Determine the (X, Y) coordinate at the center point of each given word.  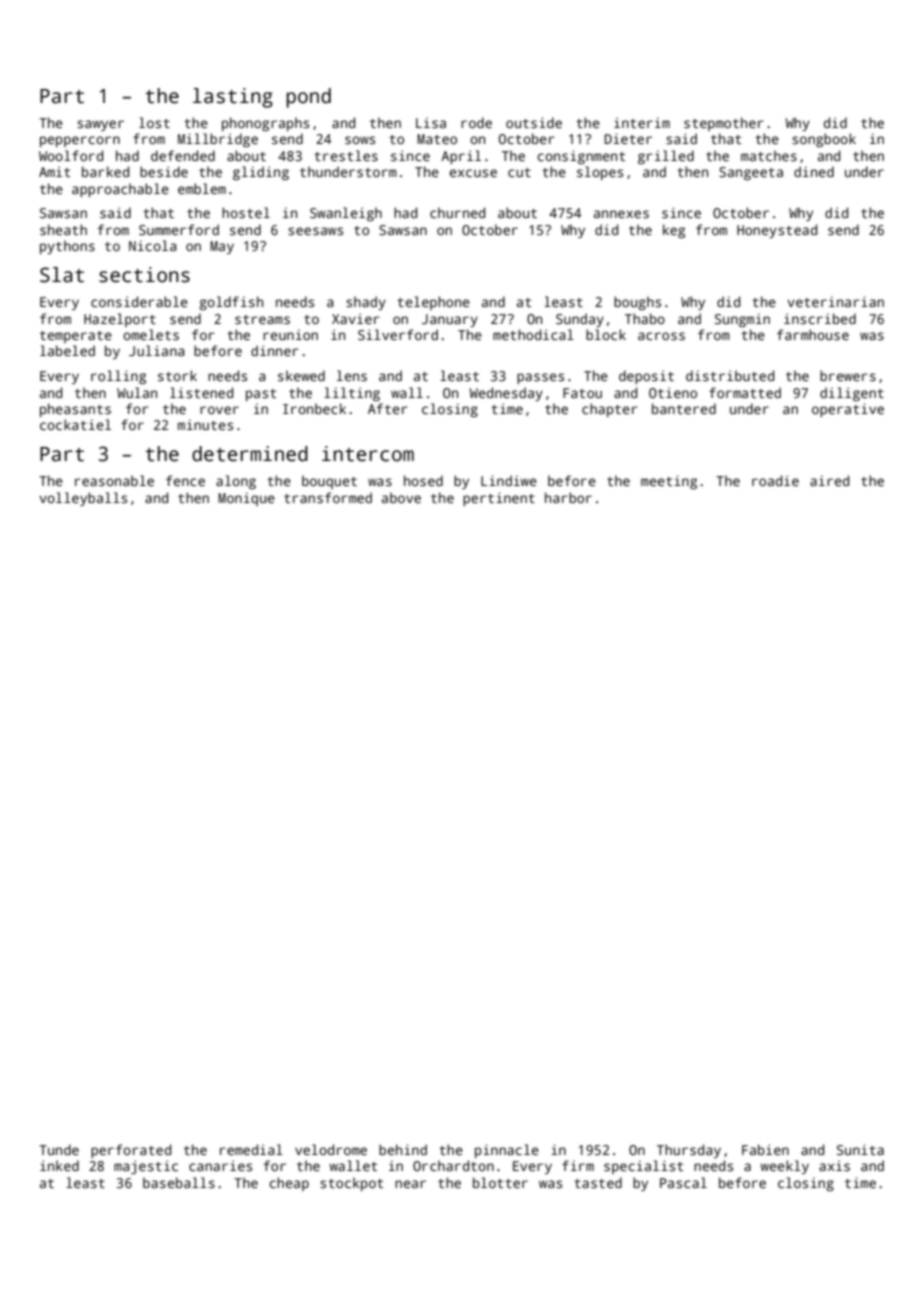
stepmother (723, 124)
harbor (568, 497)
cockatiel (75, 424)
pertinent (499, 499)
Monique (246, 499)
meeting (669, 482)
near (410, 1184)
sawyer (100, 125)
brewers (848, 375)
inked (59, 1165)
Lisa (431, 122)
